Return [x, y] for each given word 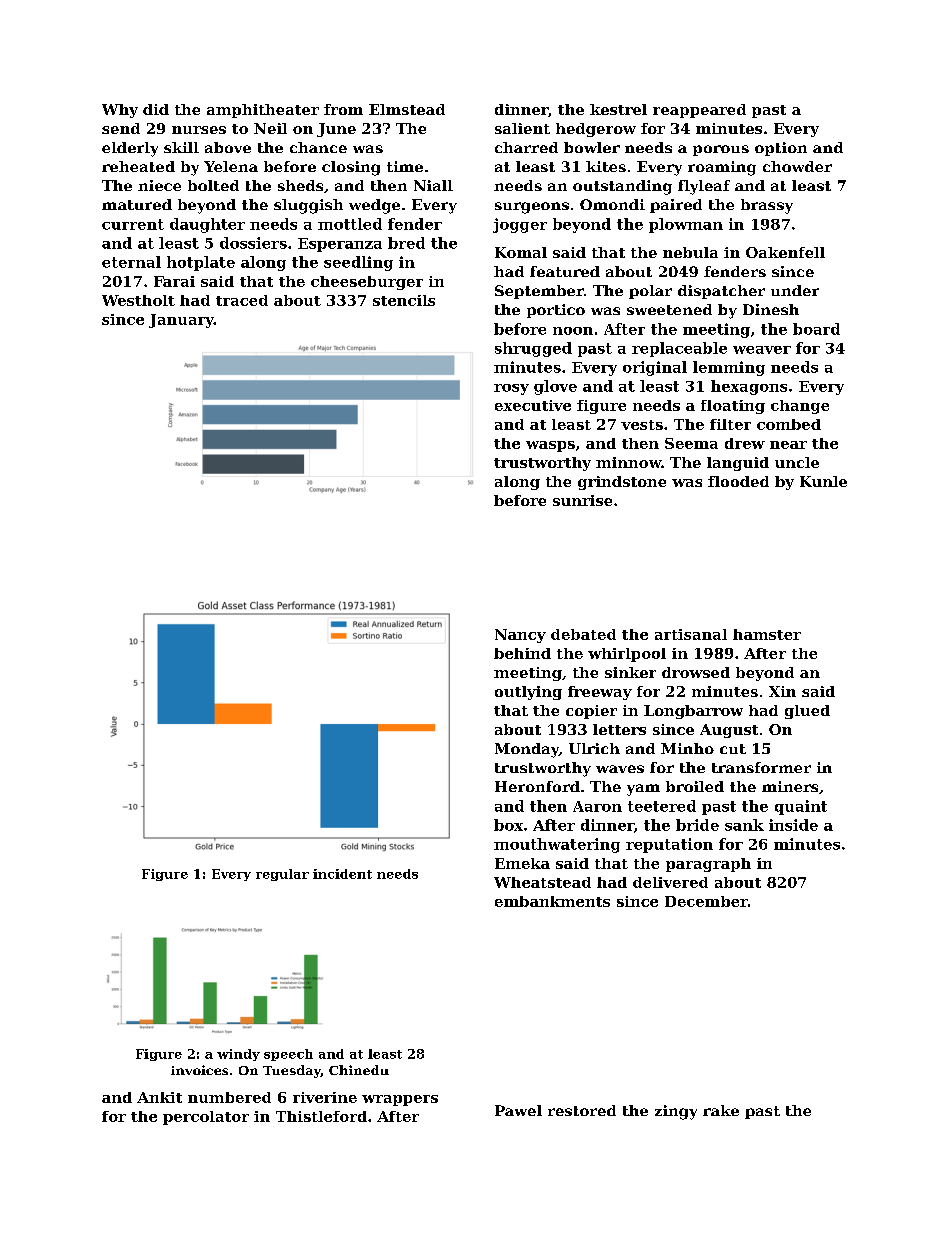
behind [522, 653]
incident [342, 874]
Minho [687, 748]
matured [137, 204]
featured [565, 271]
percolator [206, 1118]
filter [730, 424]
